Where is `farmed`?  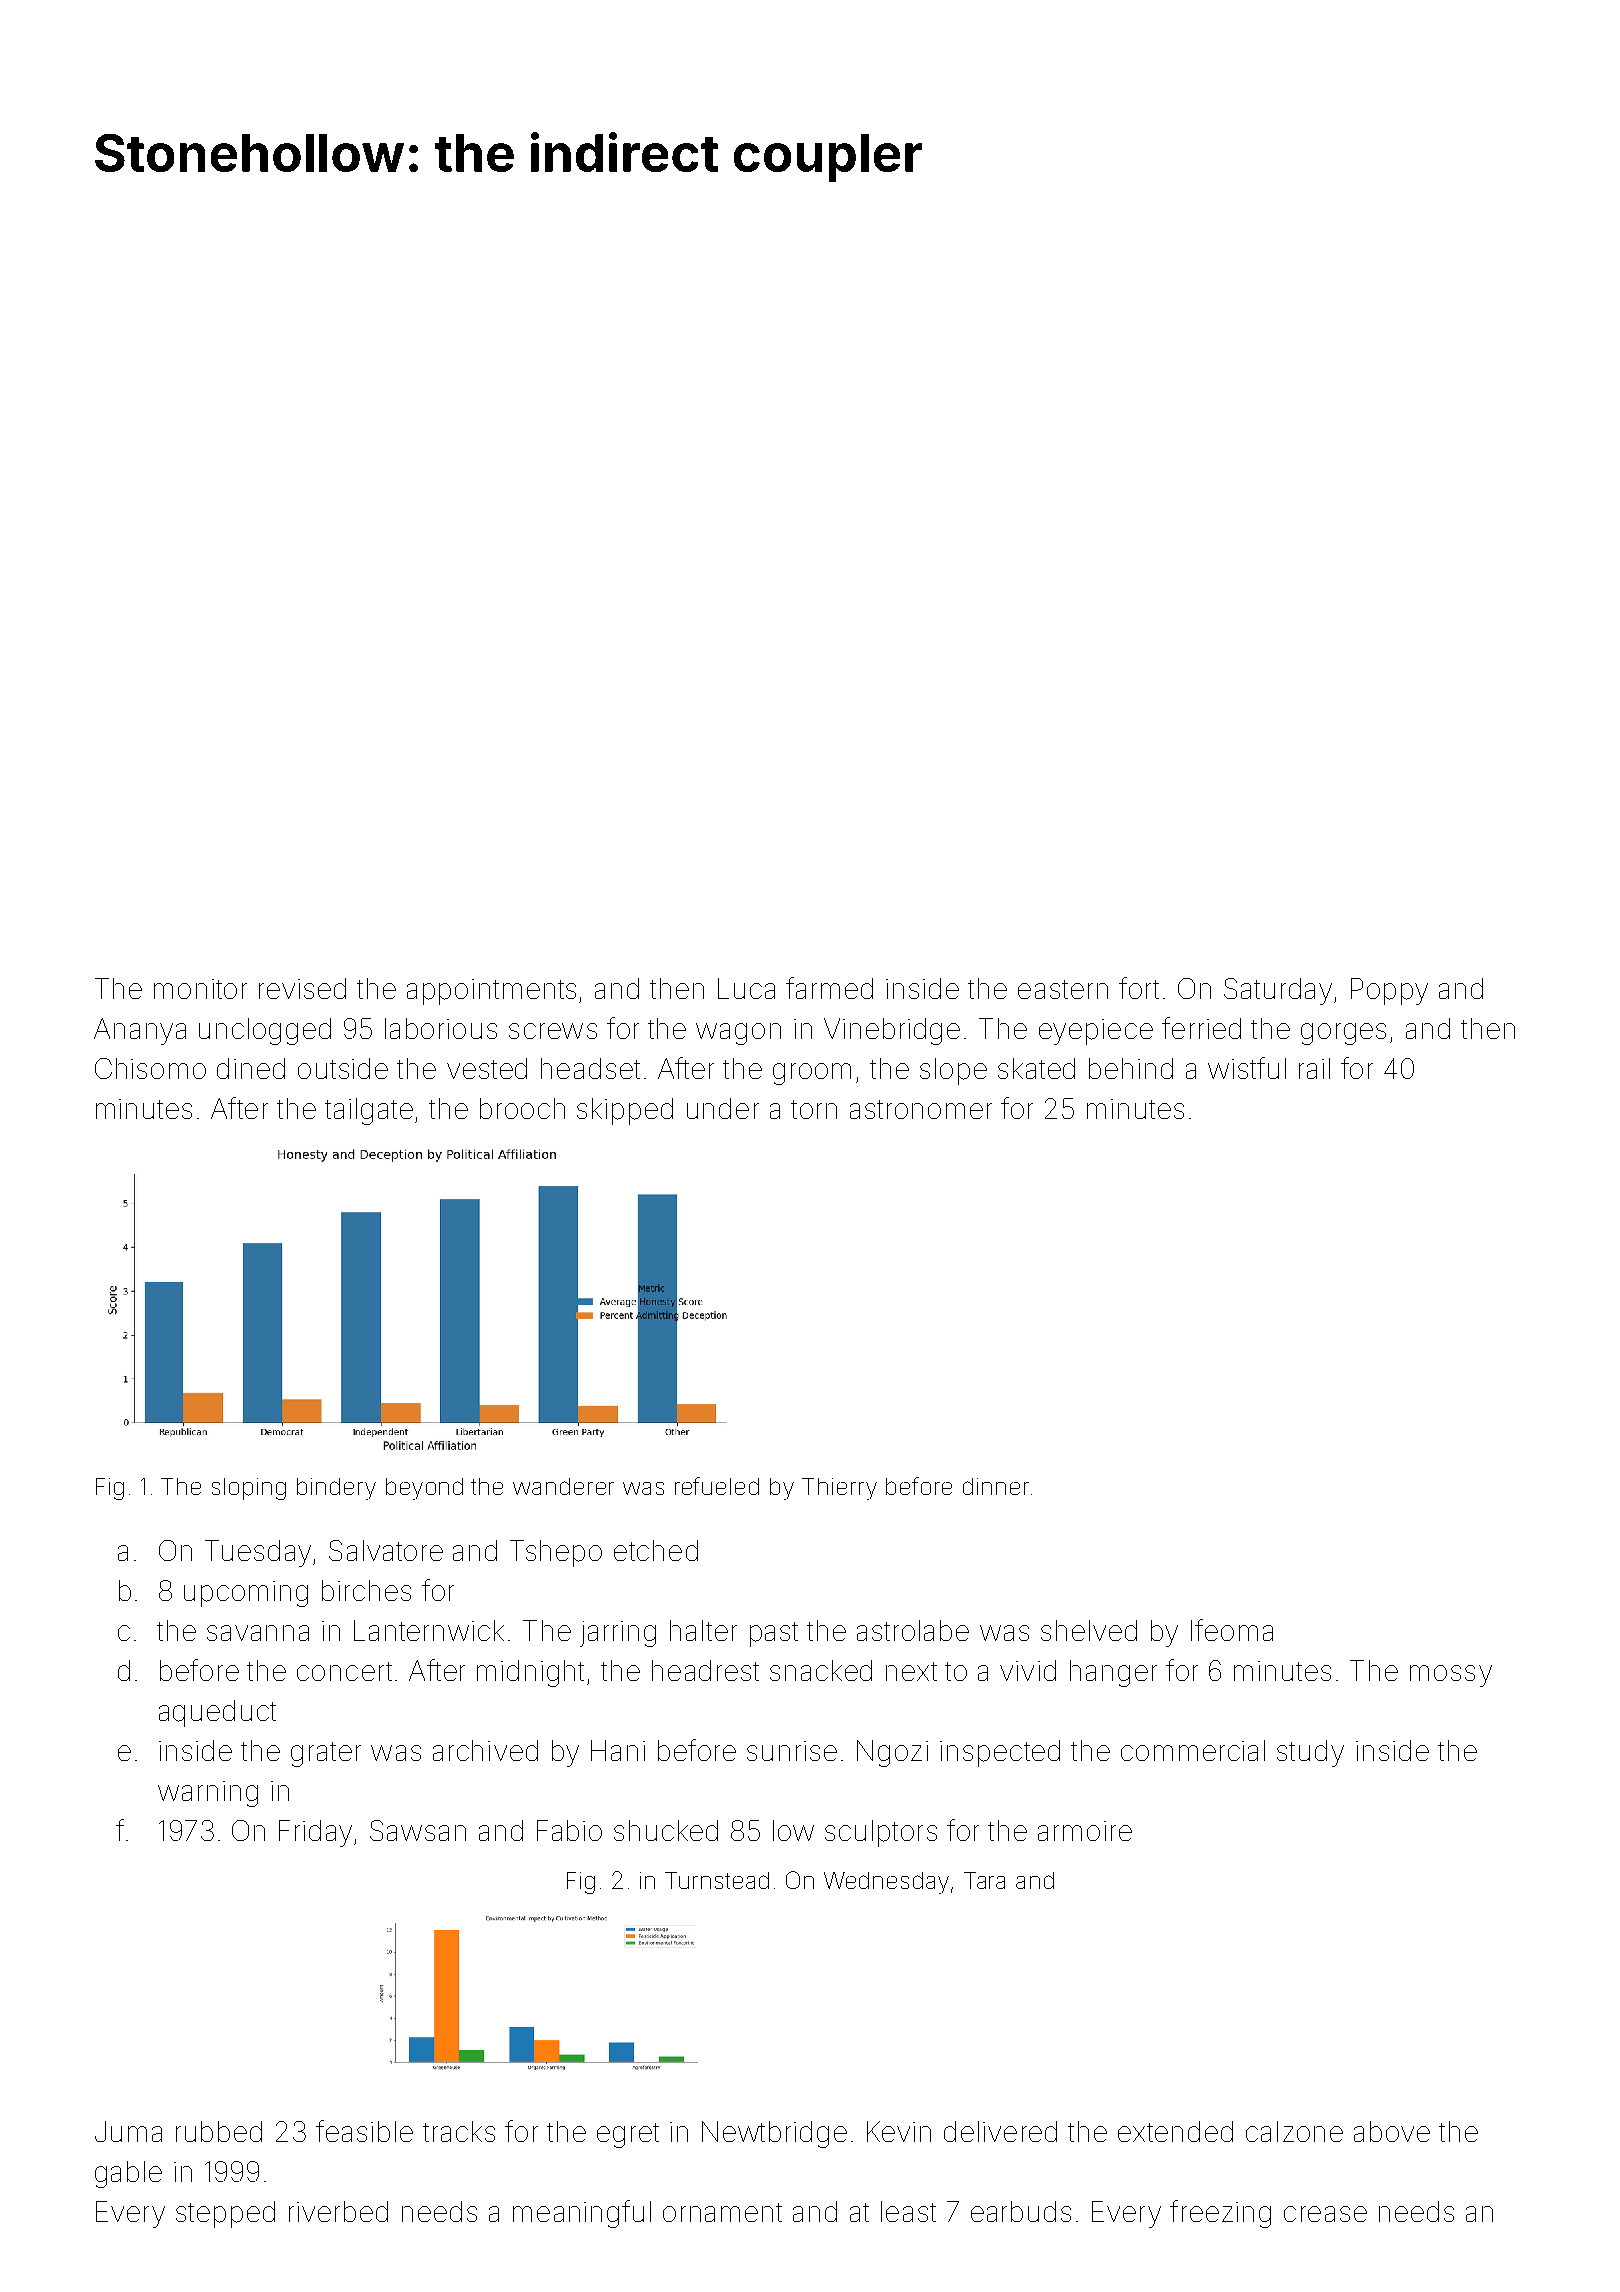
farmed is located at coordinates (829, 988).
